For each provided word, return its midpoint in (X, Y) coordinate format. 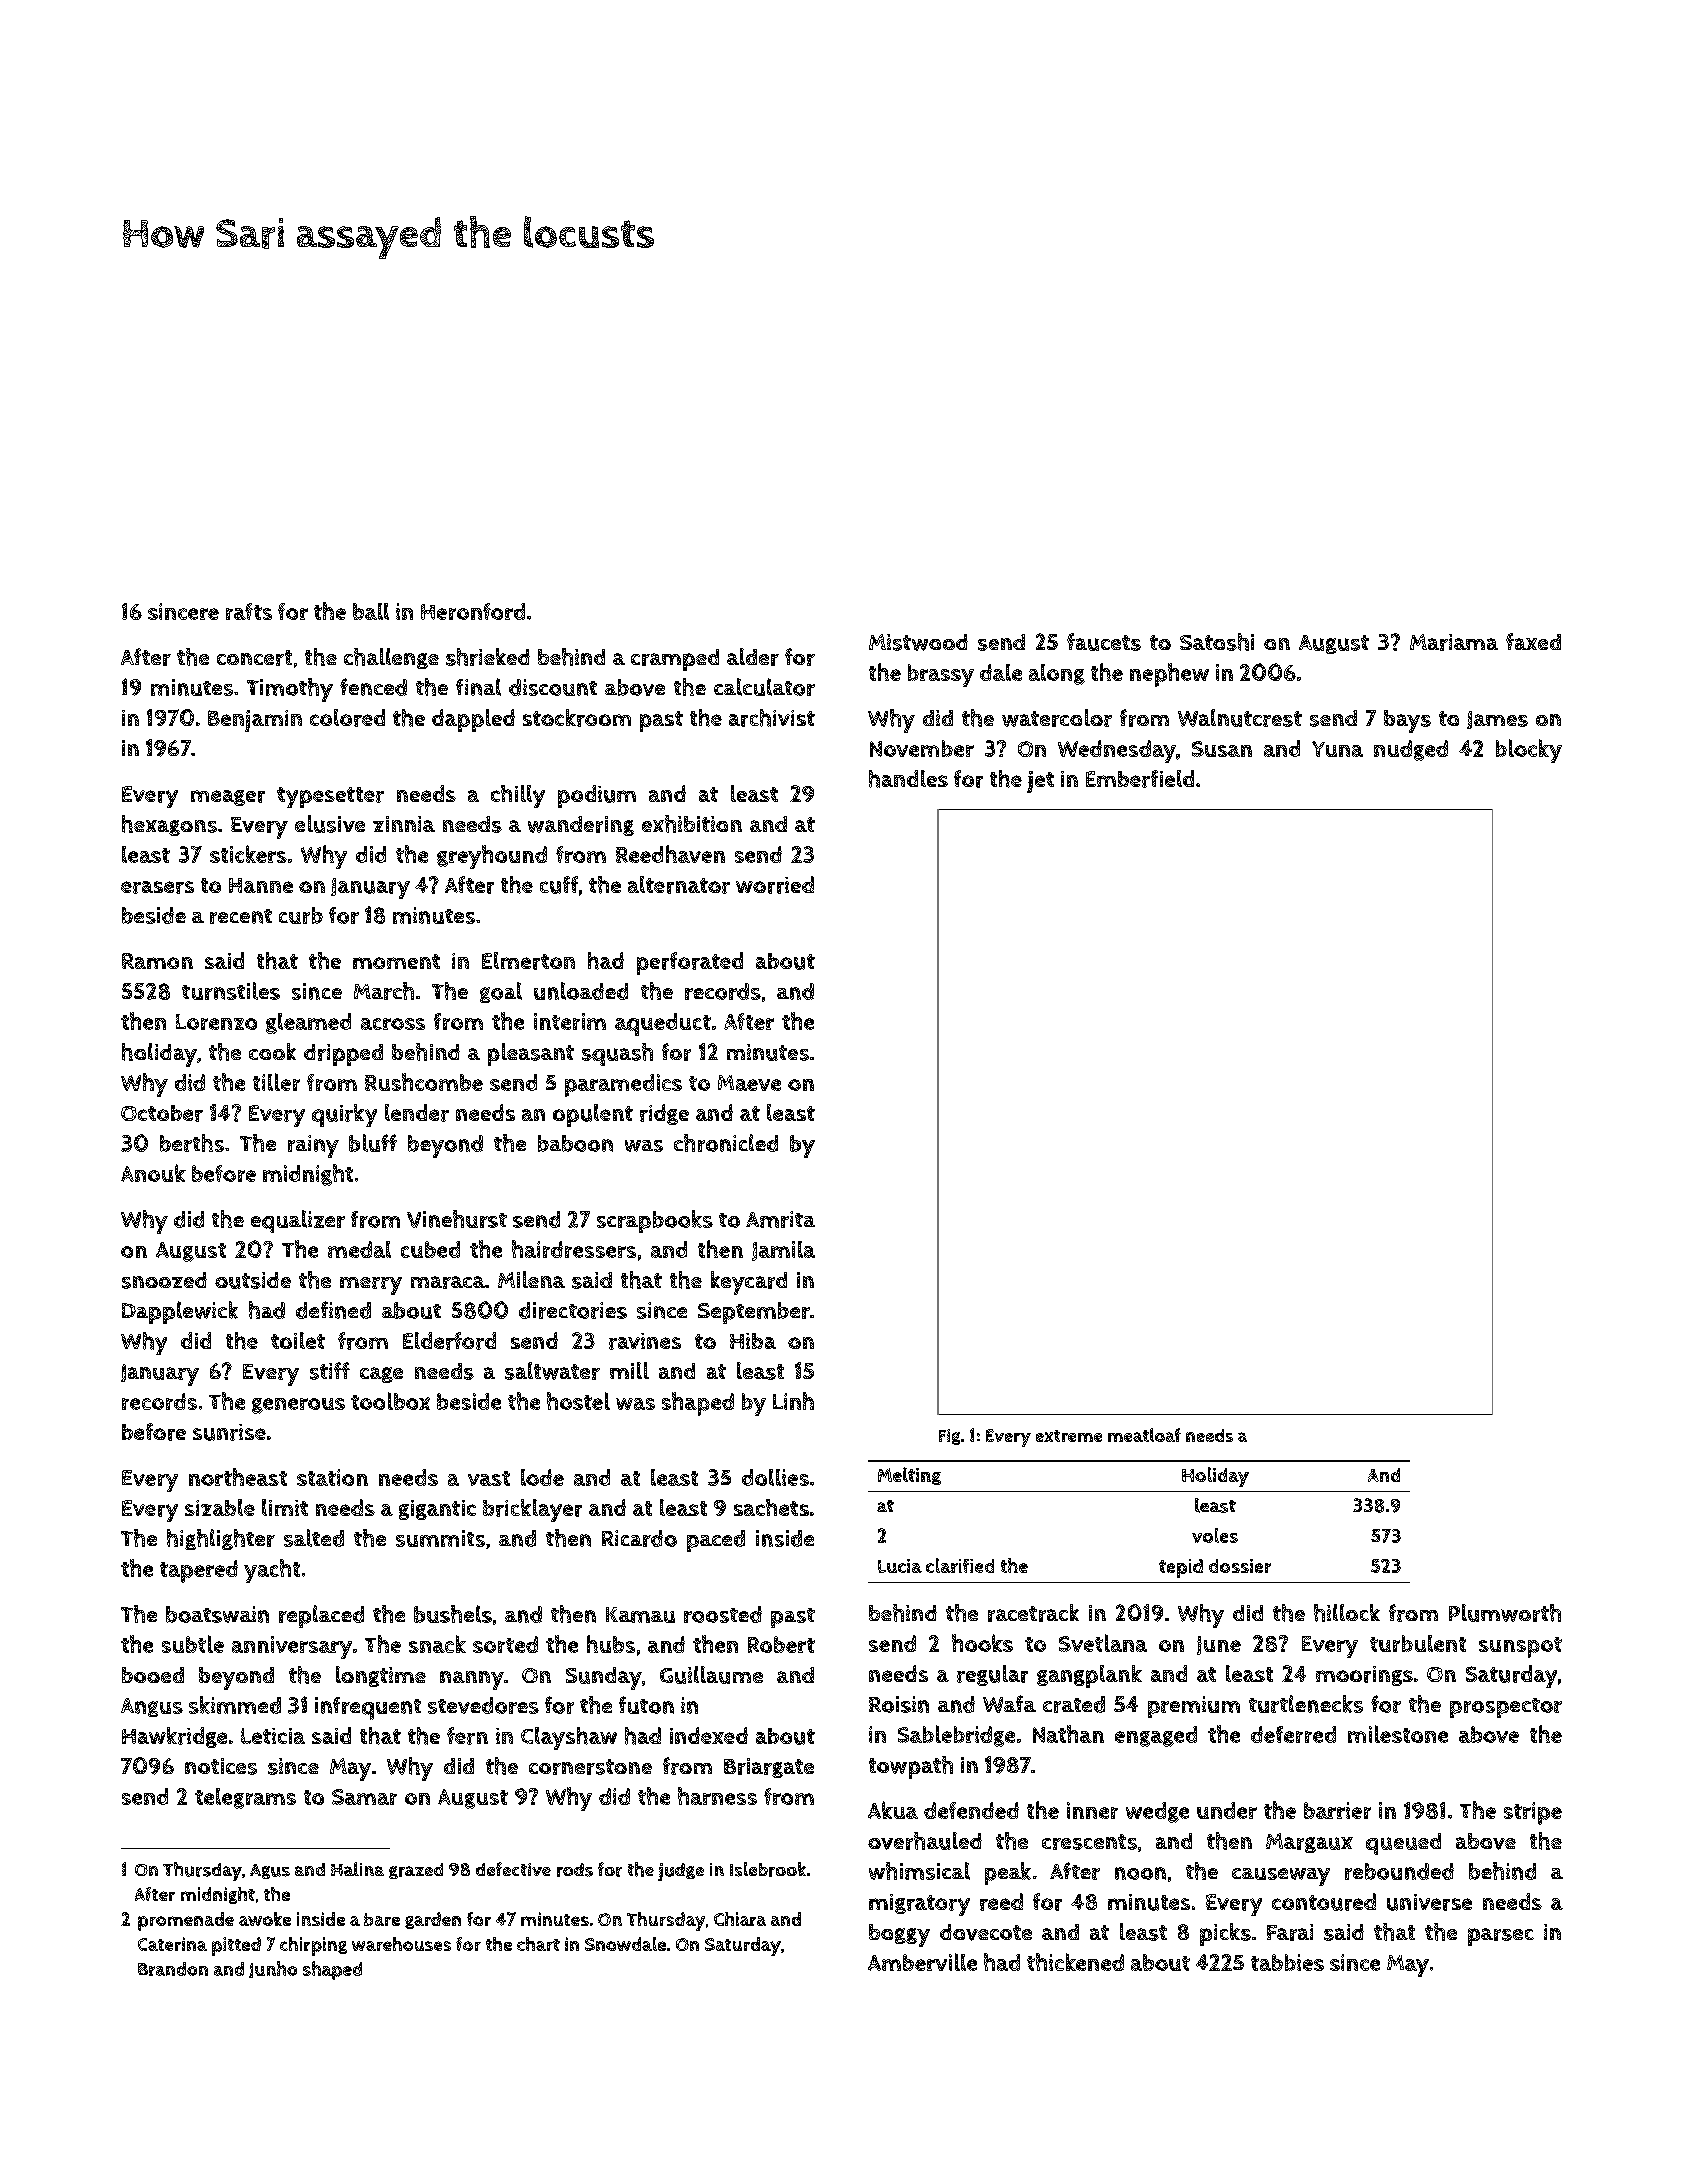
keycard (749, 1283)
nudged (1411, 750)
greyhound (492, 857)
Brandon (173, 1969)
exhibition (692, 824)
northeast (238, 1477)
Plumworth (1505, 1613)
